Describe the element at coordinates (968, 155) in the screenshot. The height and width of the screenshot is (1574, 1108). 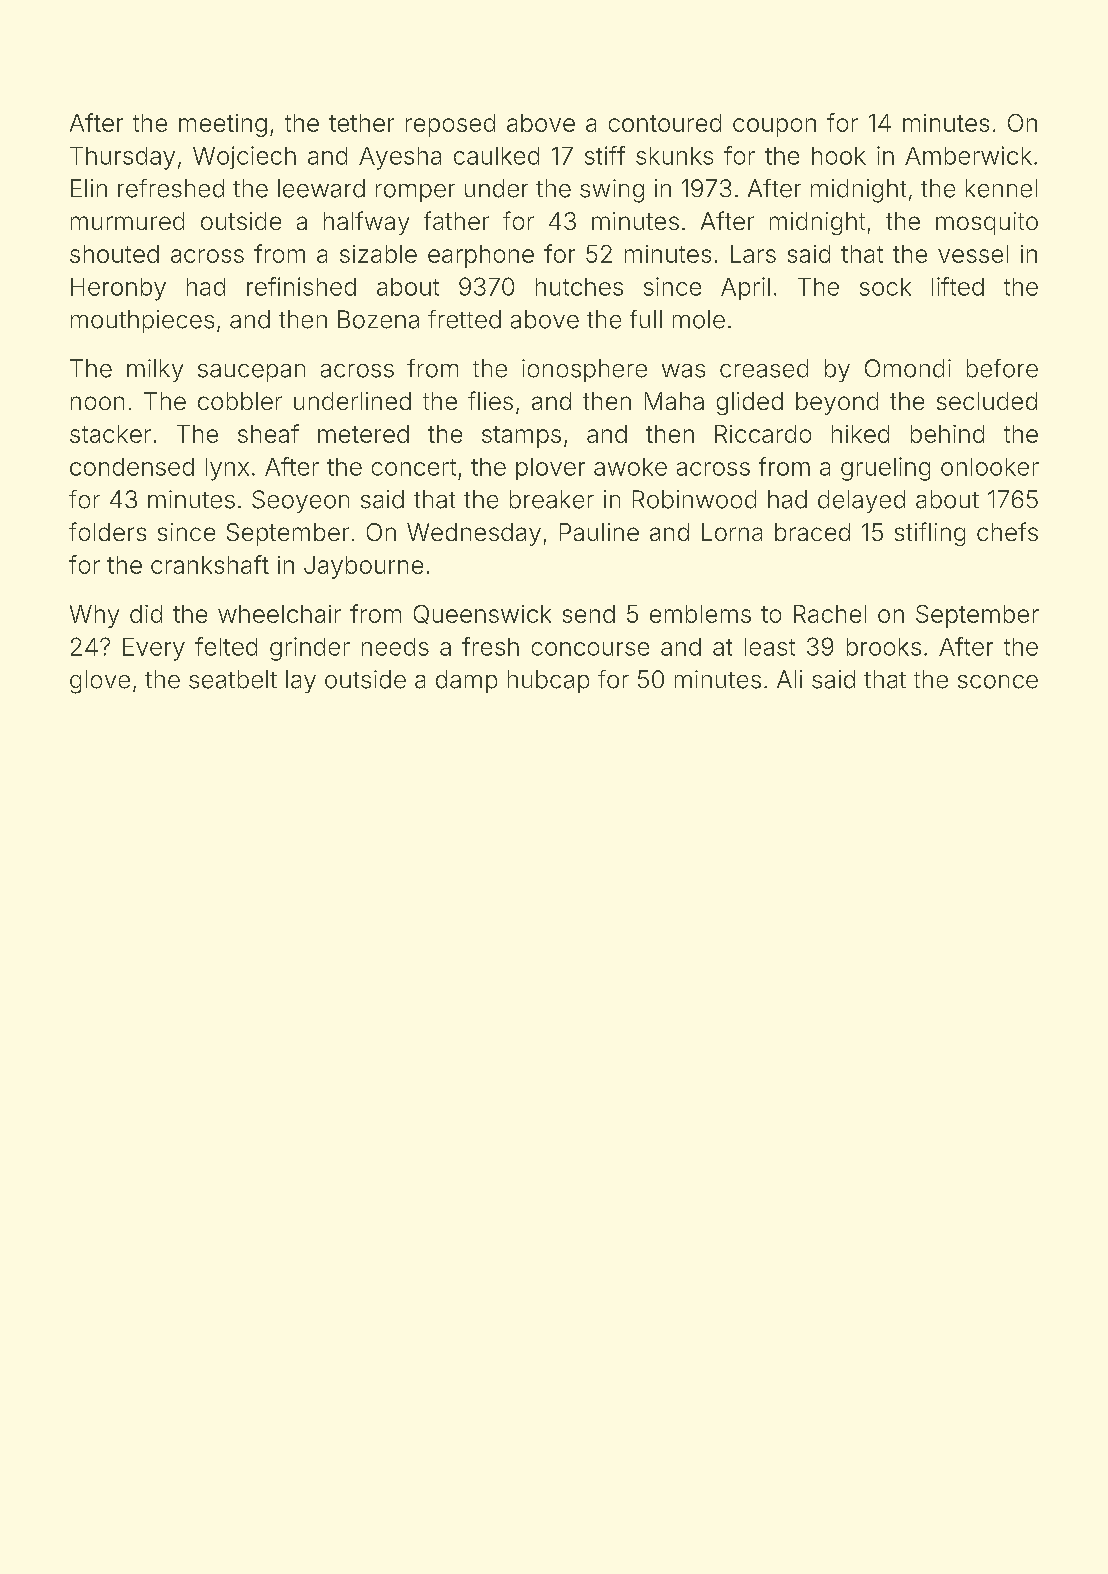
I see `Amberwick` at that location.
